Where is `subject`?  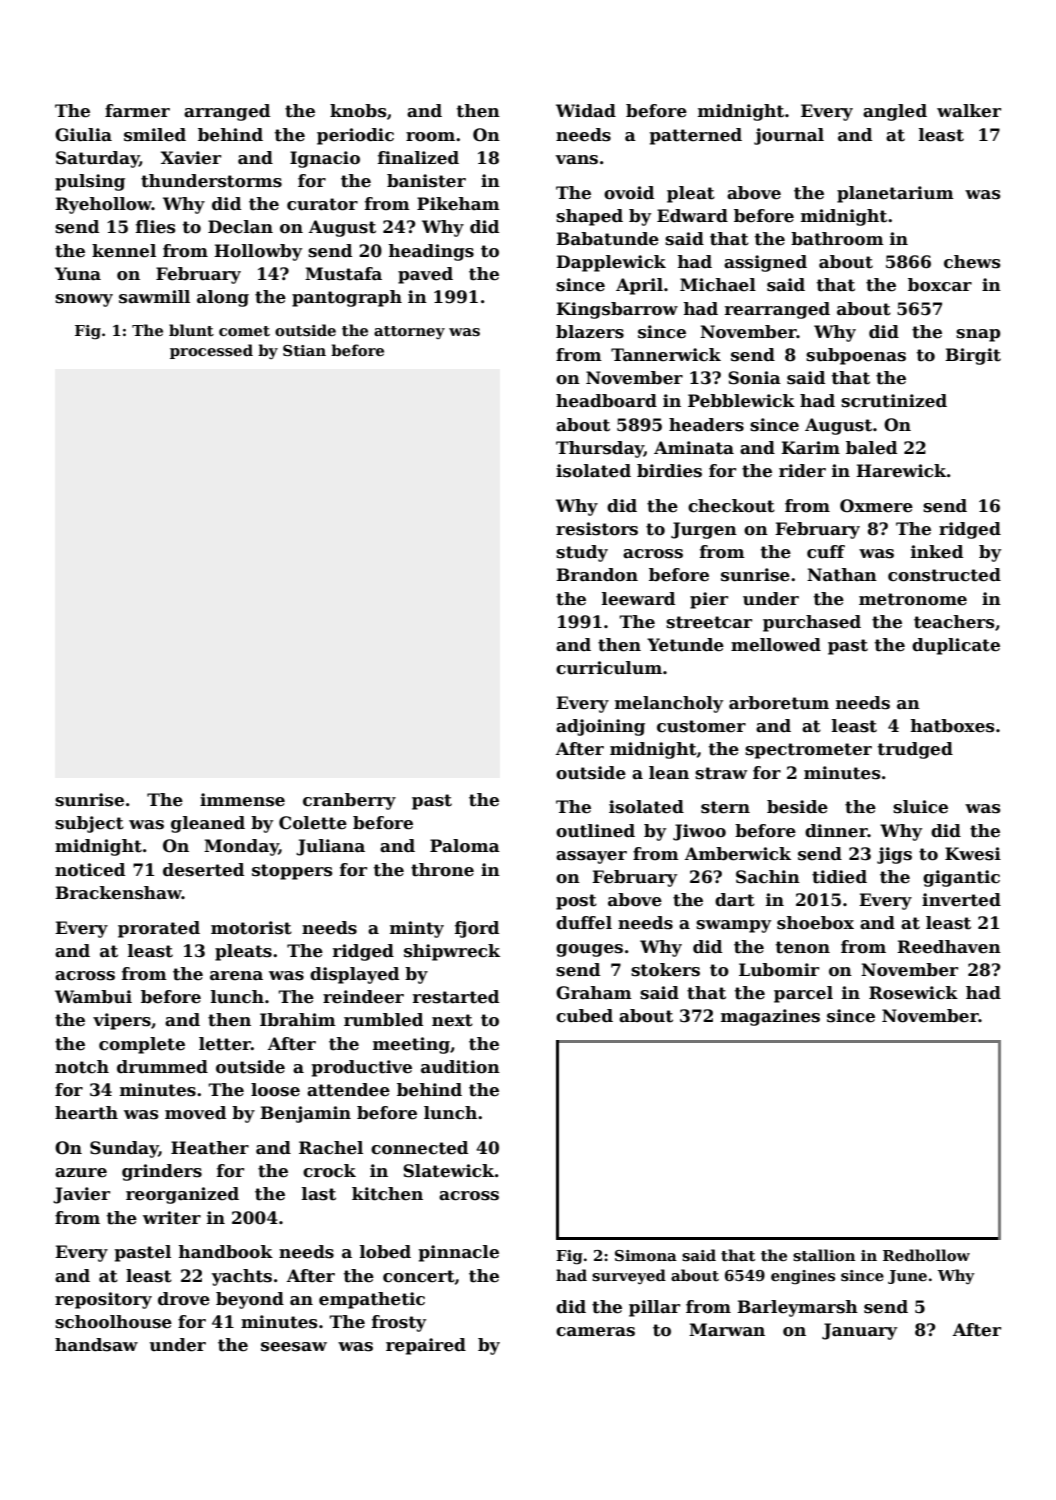 subject is located at coordinates (89, 824).
